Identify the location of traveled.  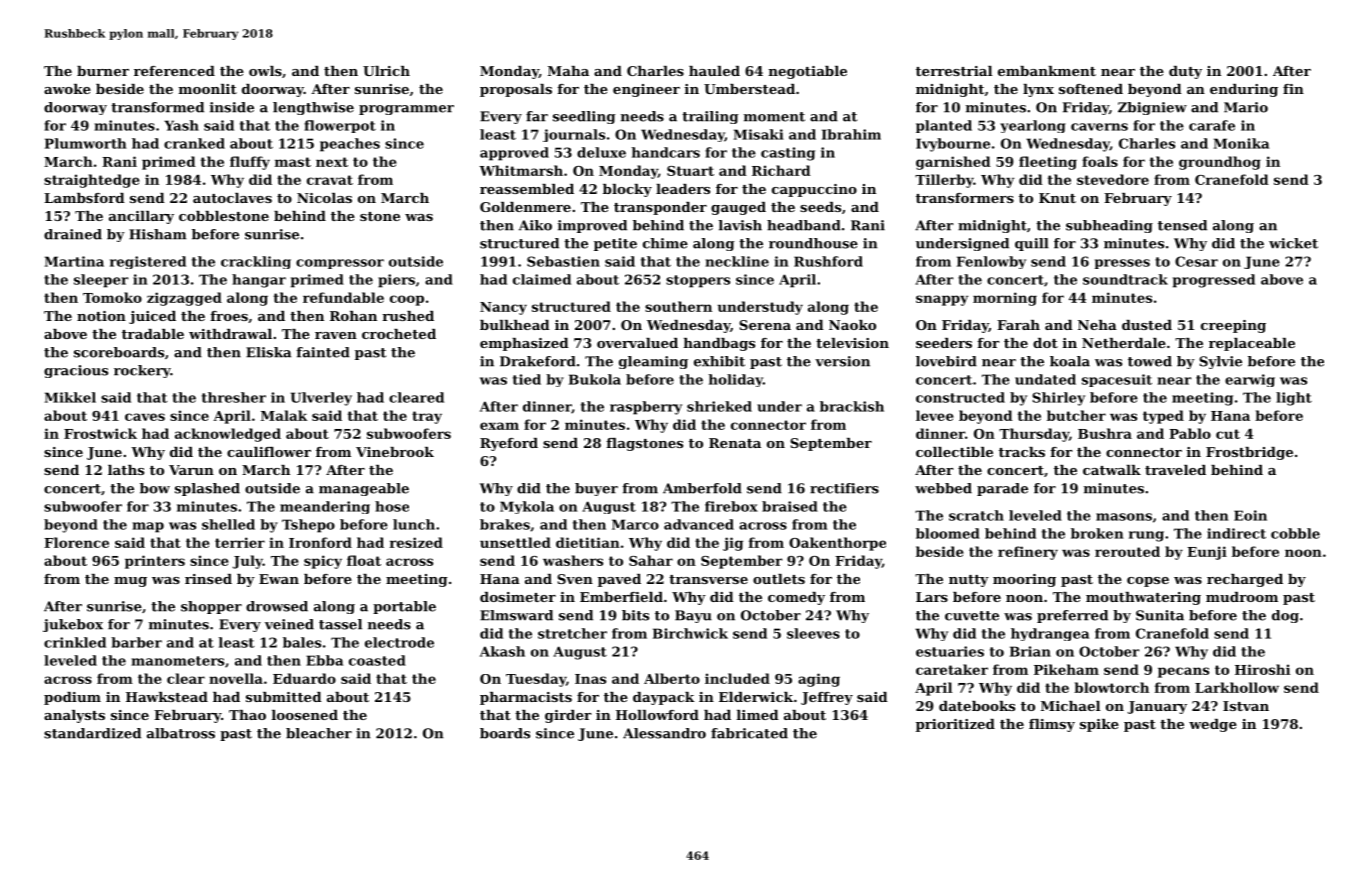
(1175, 470).
